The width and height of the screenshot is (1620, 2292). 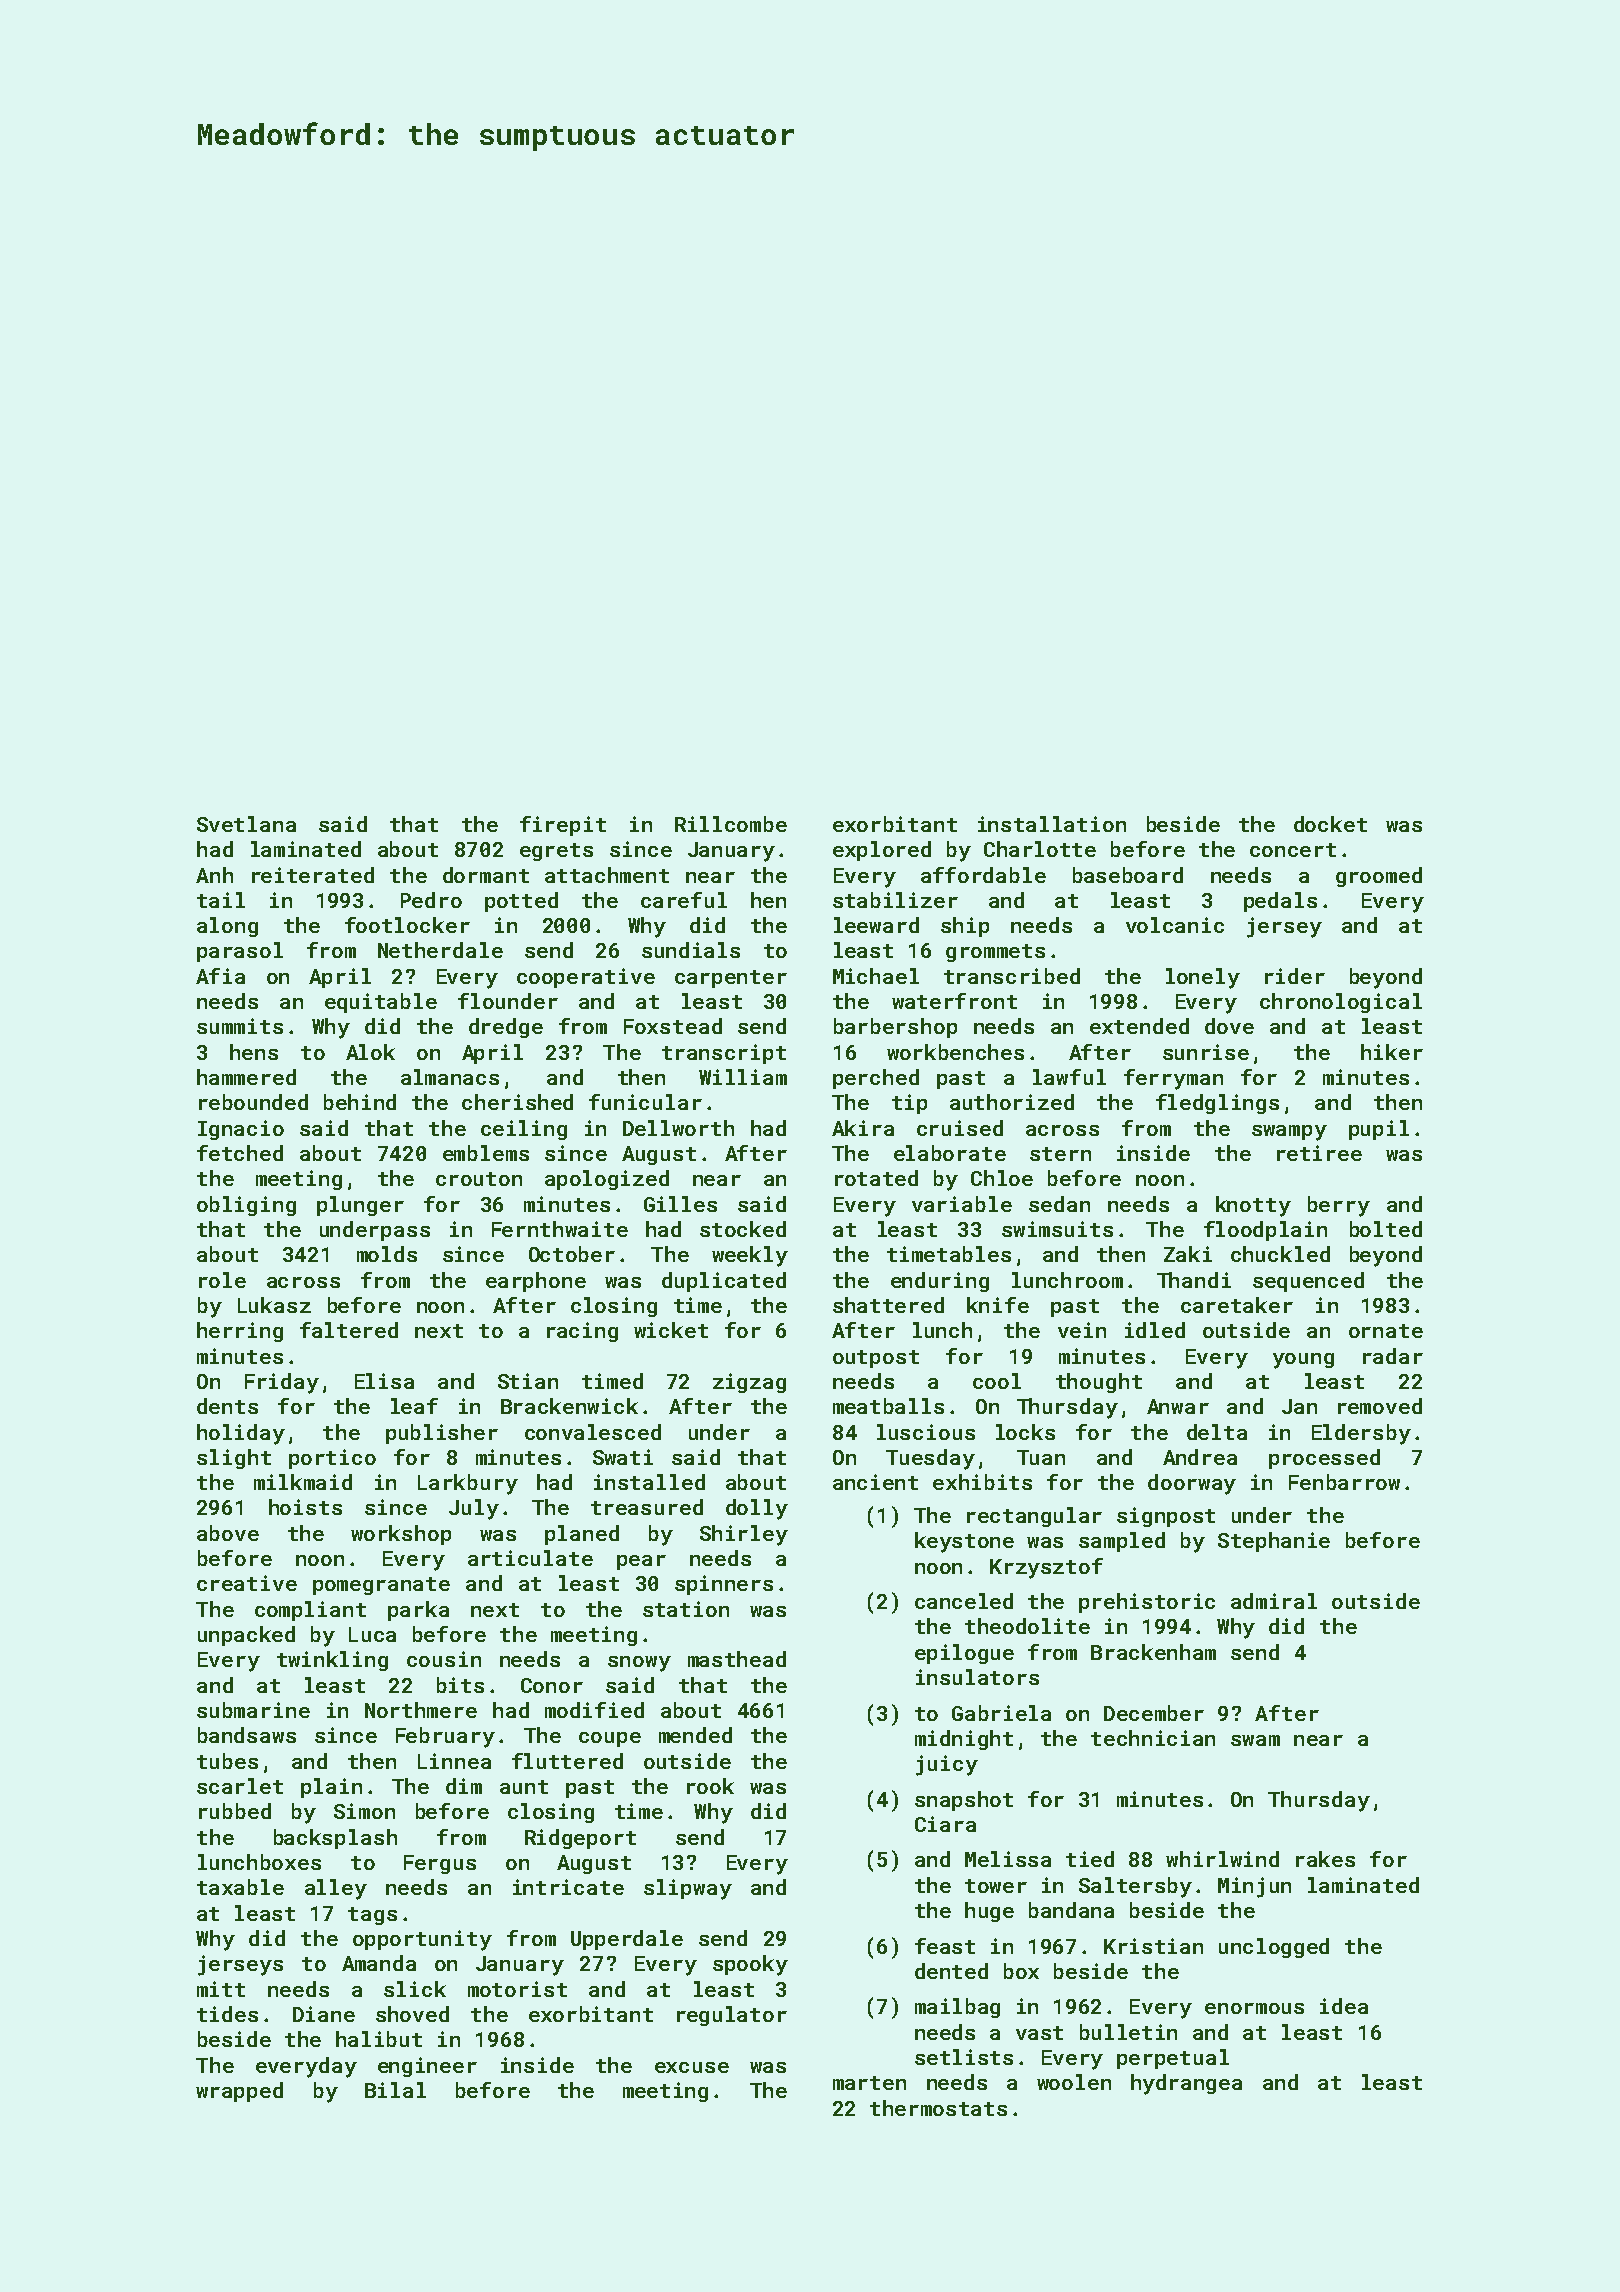 What do you see at coordinates (750, 1965) in the screenshot?
I see `spooky` at bounding box center [750, 1965].
